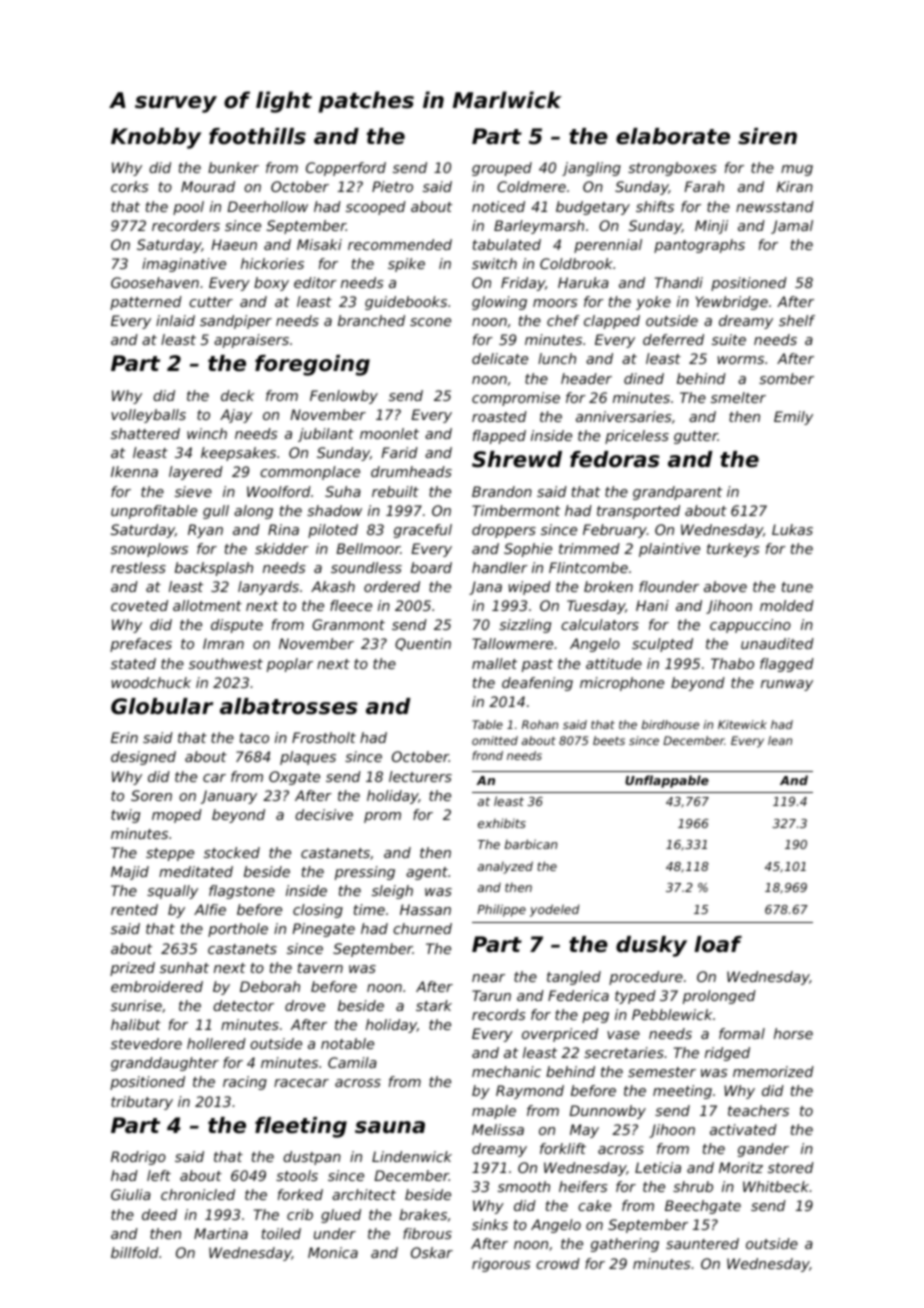 The width and height of the screenshot is (924, 1308). I want to click on barbican, so click(531, 844).
